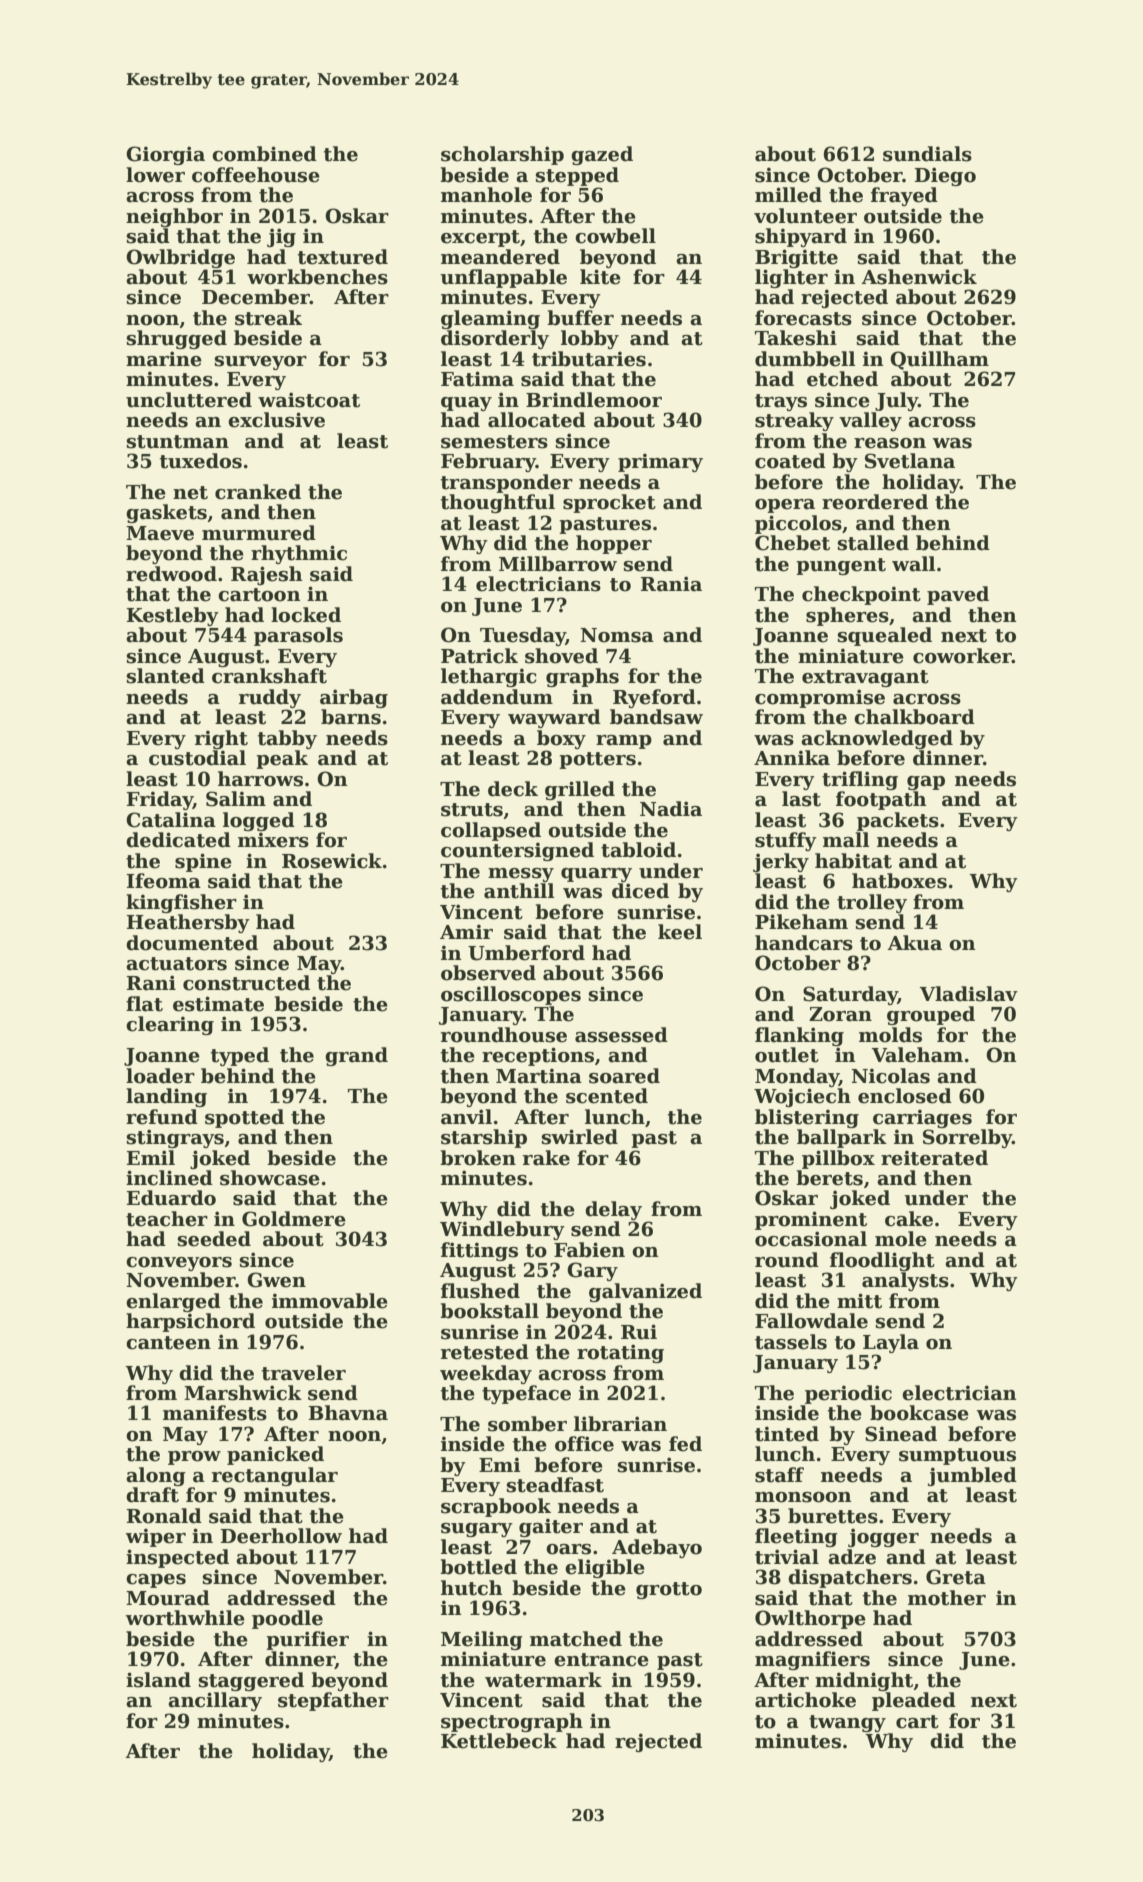 This screenshot has width=1143, height=1882. I want to click on jumbled, so click(972, 1476).
